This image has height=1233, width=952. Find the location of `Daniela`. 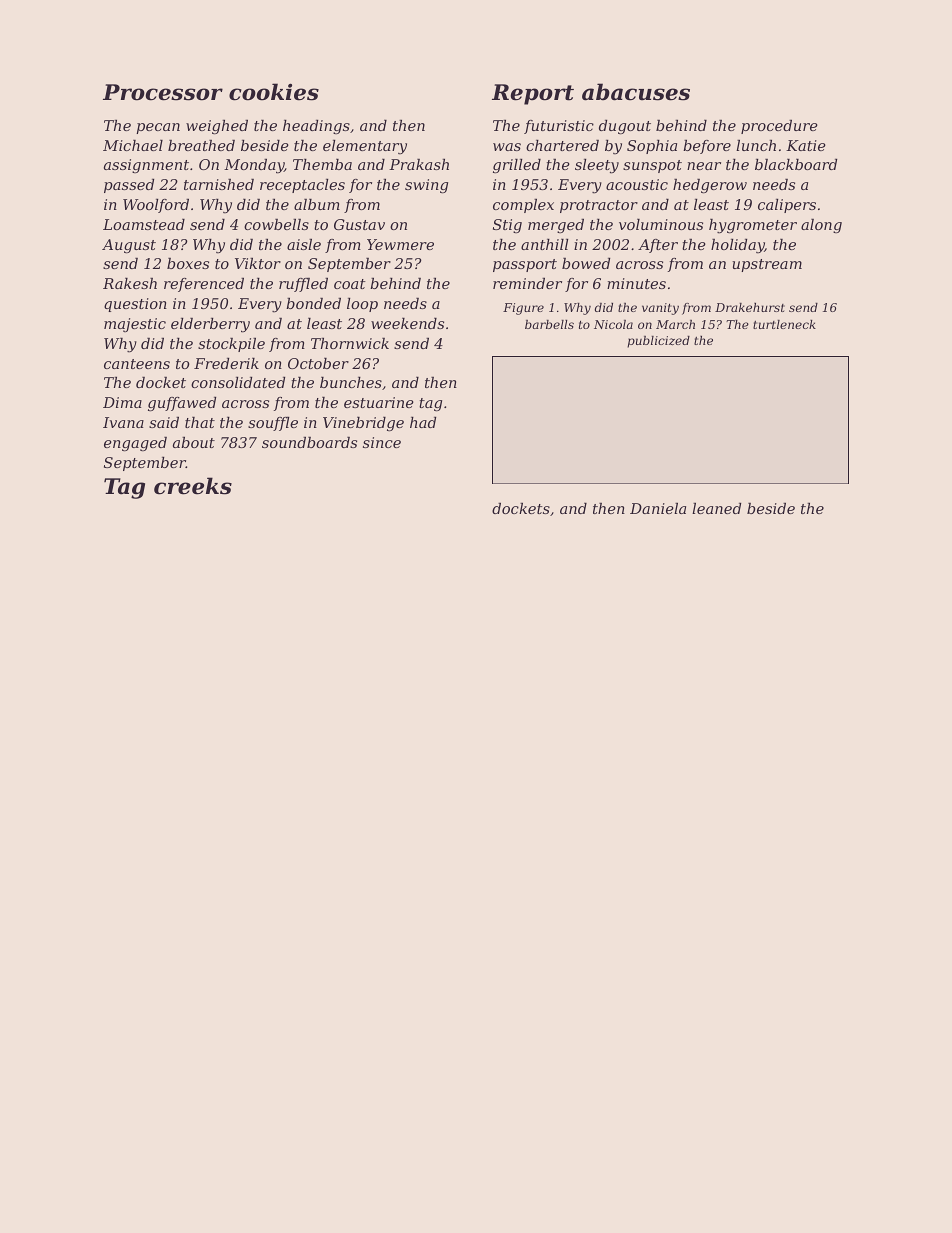

Daniela is located at coordinates (658, 508).
